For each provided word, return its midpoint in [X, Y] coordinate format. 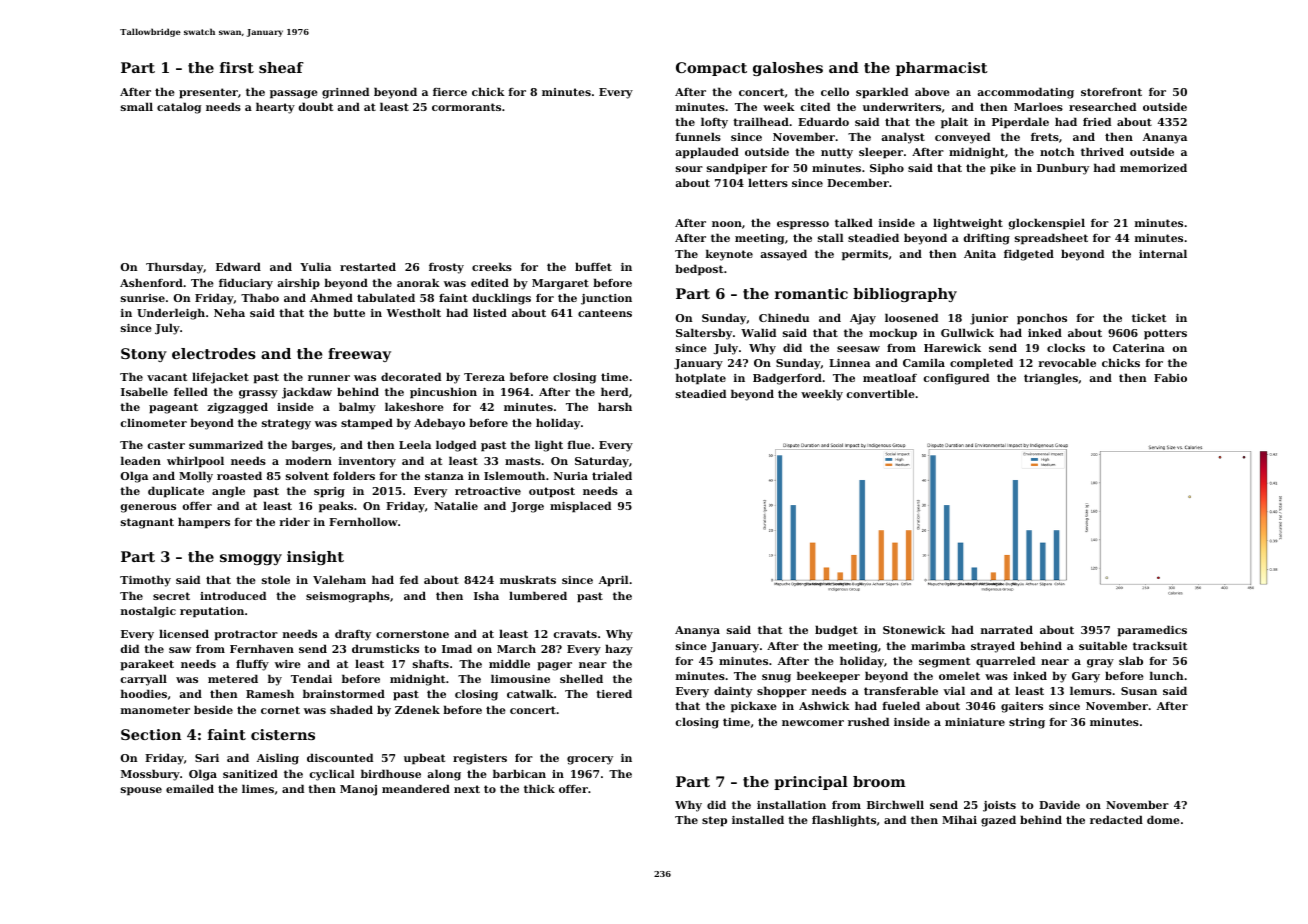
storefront [1111, 92]
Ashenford [151, 282]
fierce [450, 92]
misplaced [580, 507]
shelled [581, 678]
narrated [1007, 629]
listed [490, 312]
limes [258, 788]
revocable [1067, 362]
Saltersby [704, 334]
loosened [911, 317]
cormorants [466, 107]
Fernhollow [363, 521]
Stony [144, 355]
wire [288, 664]
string [1027, 723]
